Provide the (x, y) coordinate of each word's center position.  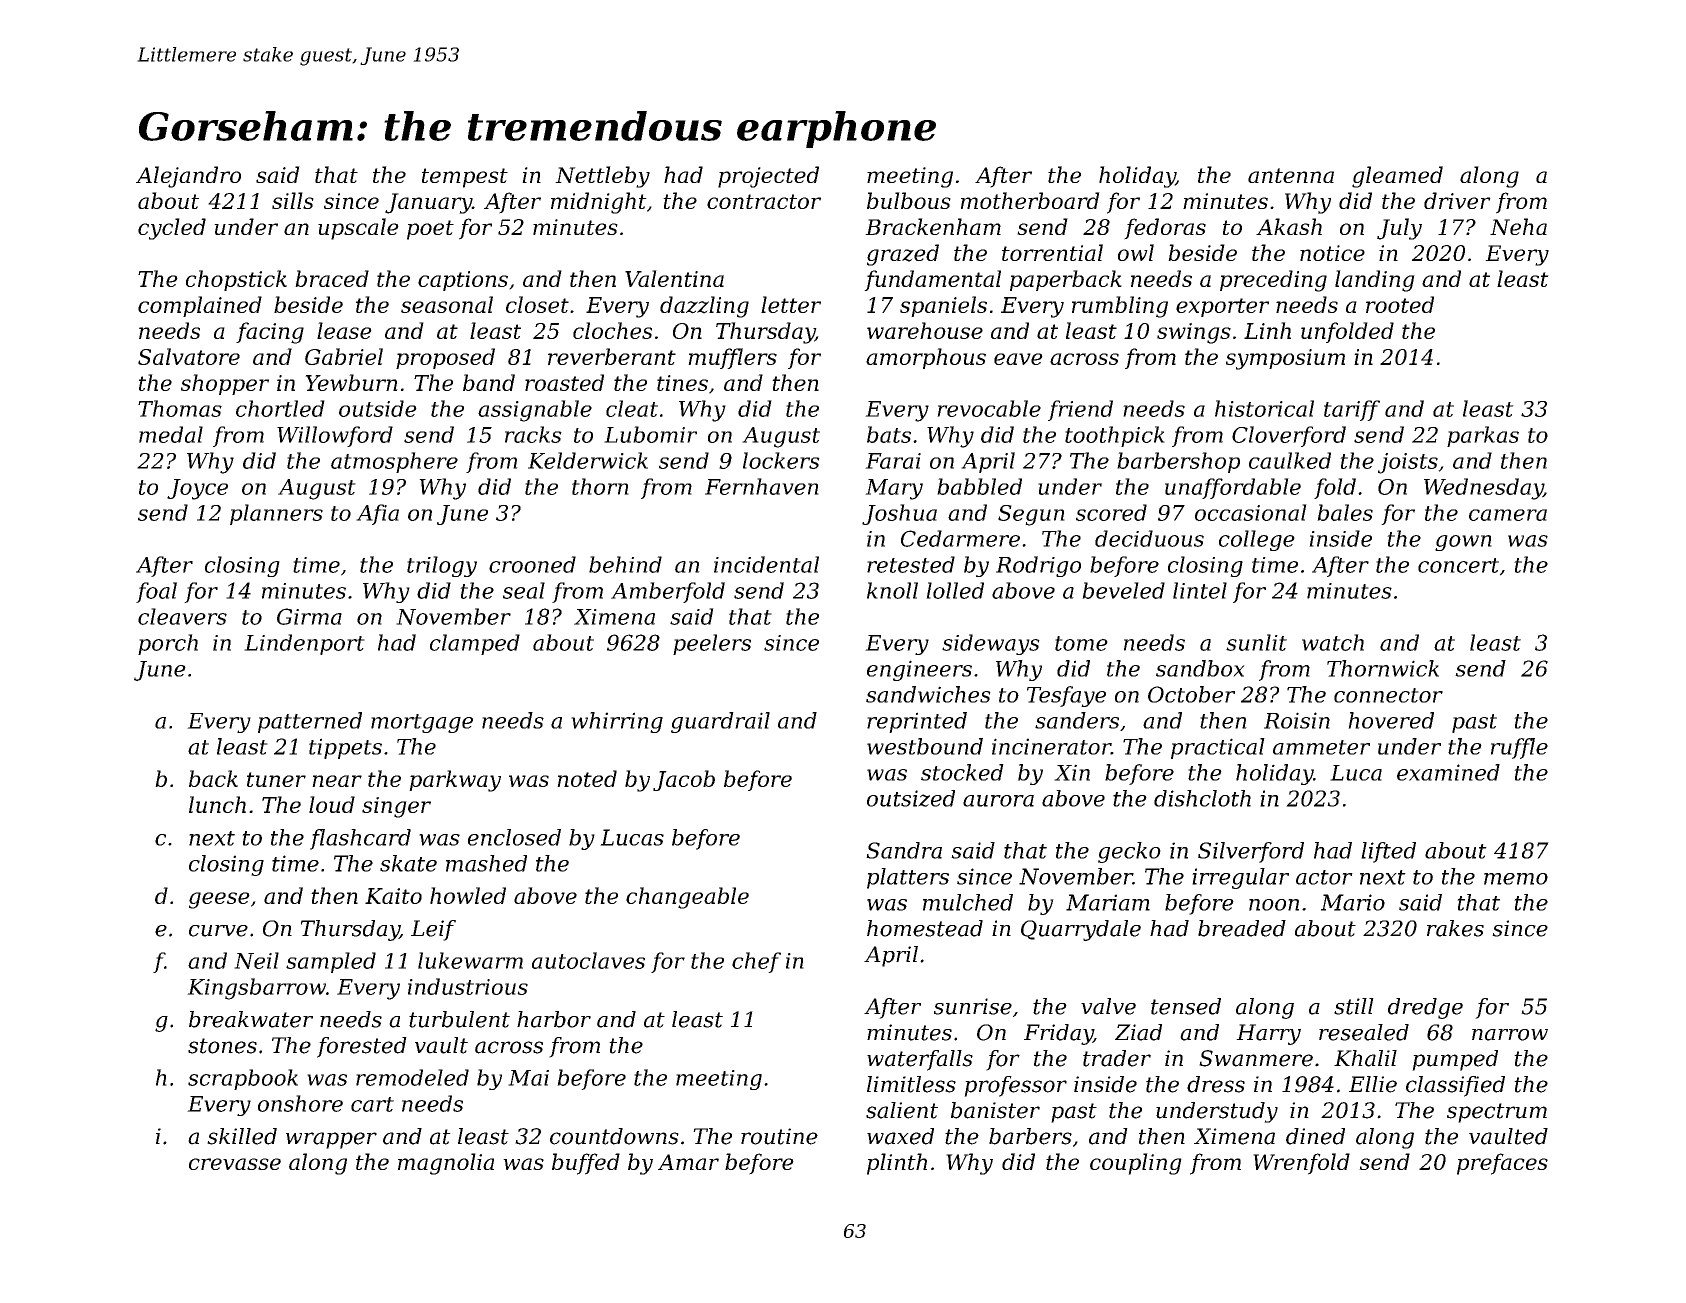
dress (1216, 1084)
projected (768, 177)
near (337, 781)
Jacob (684, 780)
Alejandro (188, 177)
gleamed (1397, 177)
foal (156, 592)
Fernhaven (762, 486)
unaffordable (1233, 488)
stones (222, 1046)
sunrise (973, 1006)
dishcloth (1202, 798)
